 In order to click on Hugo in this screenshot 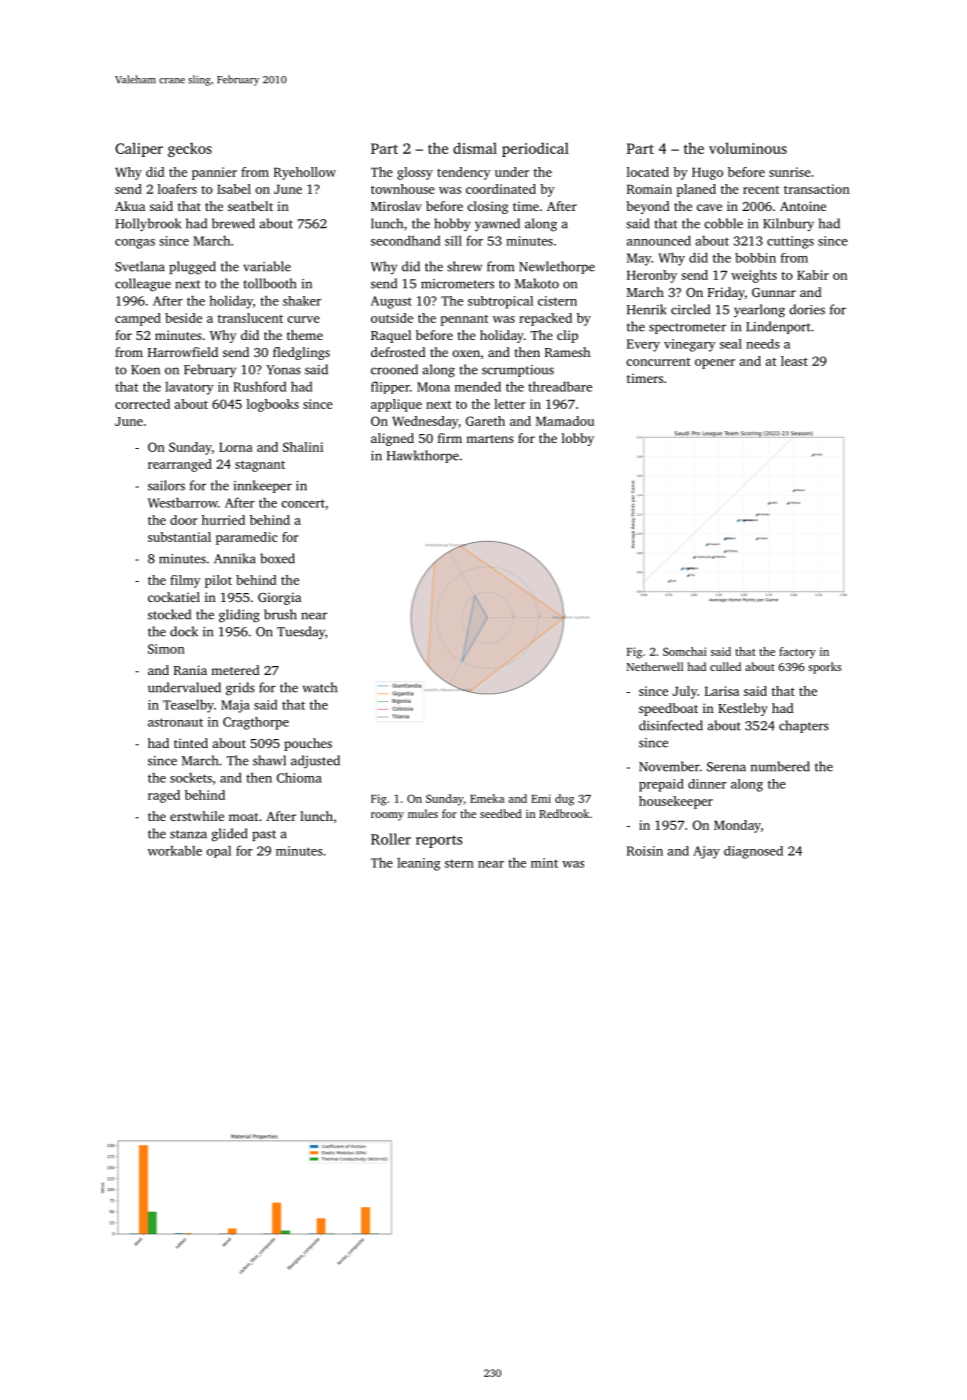, I will do `click(707, 173)`.
